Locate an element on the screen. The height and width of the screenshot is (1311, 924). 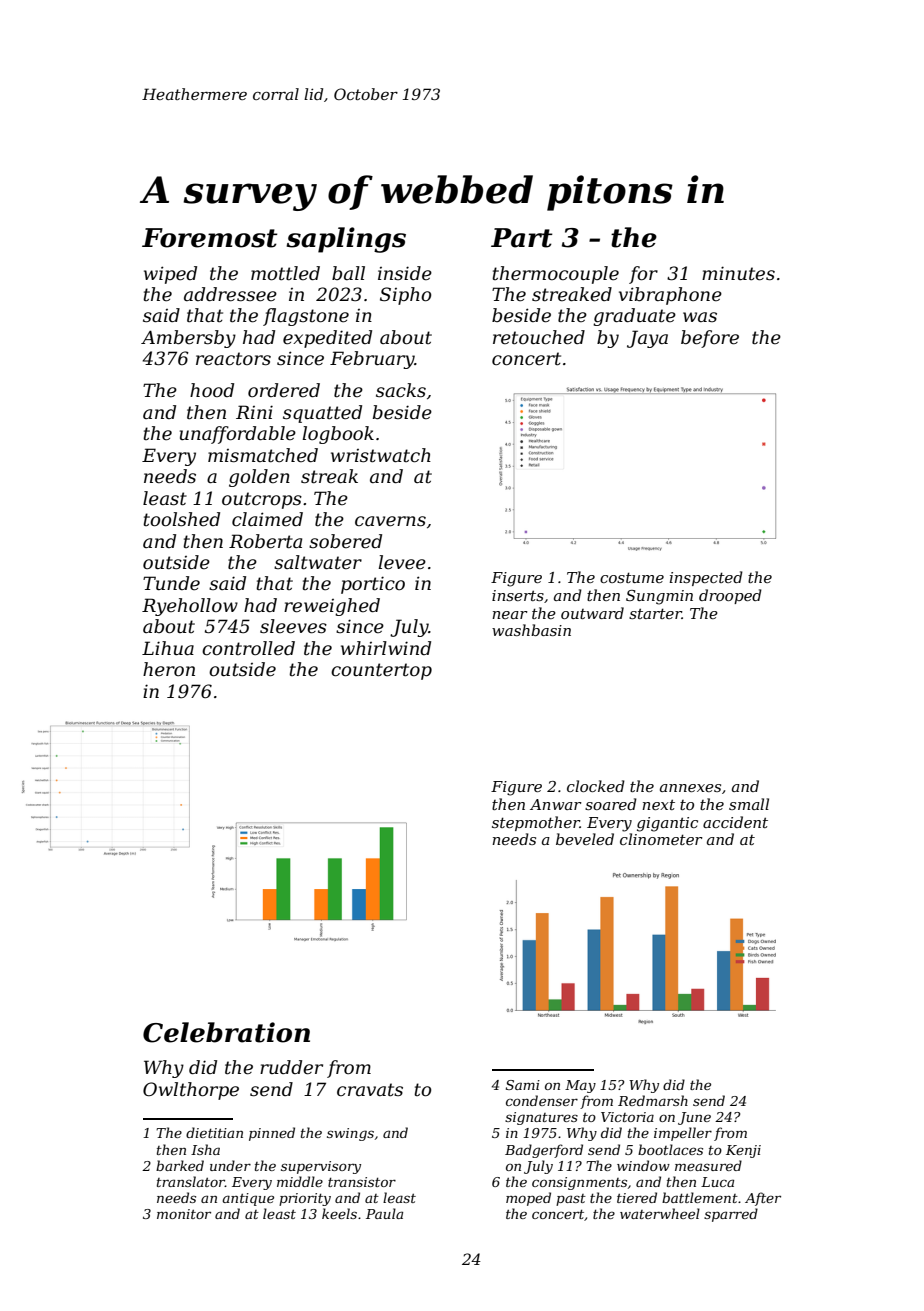
Part is located at coordinates (522, 238).
